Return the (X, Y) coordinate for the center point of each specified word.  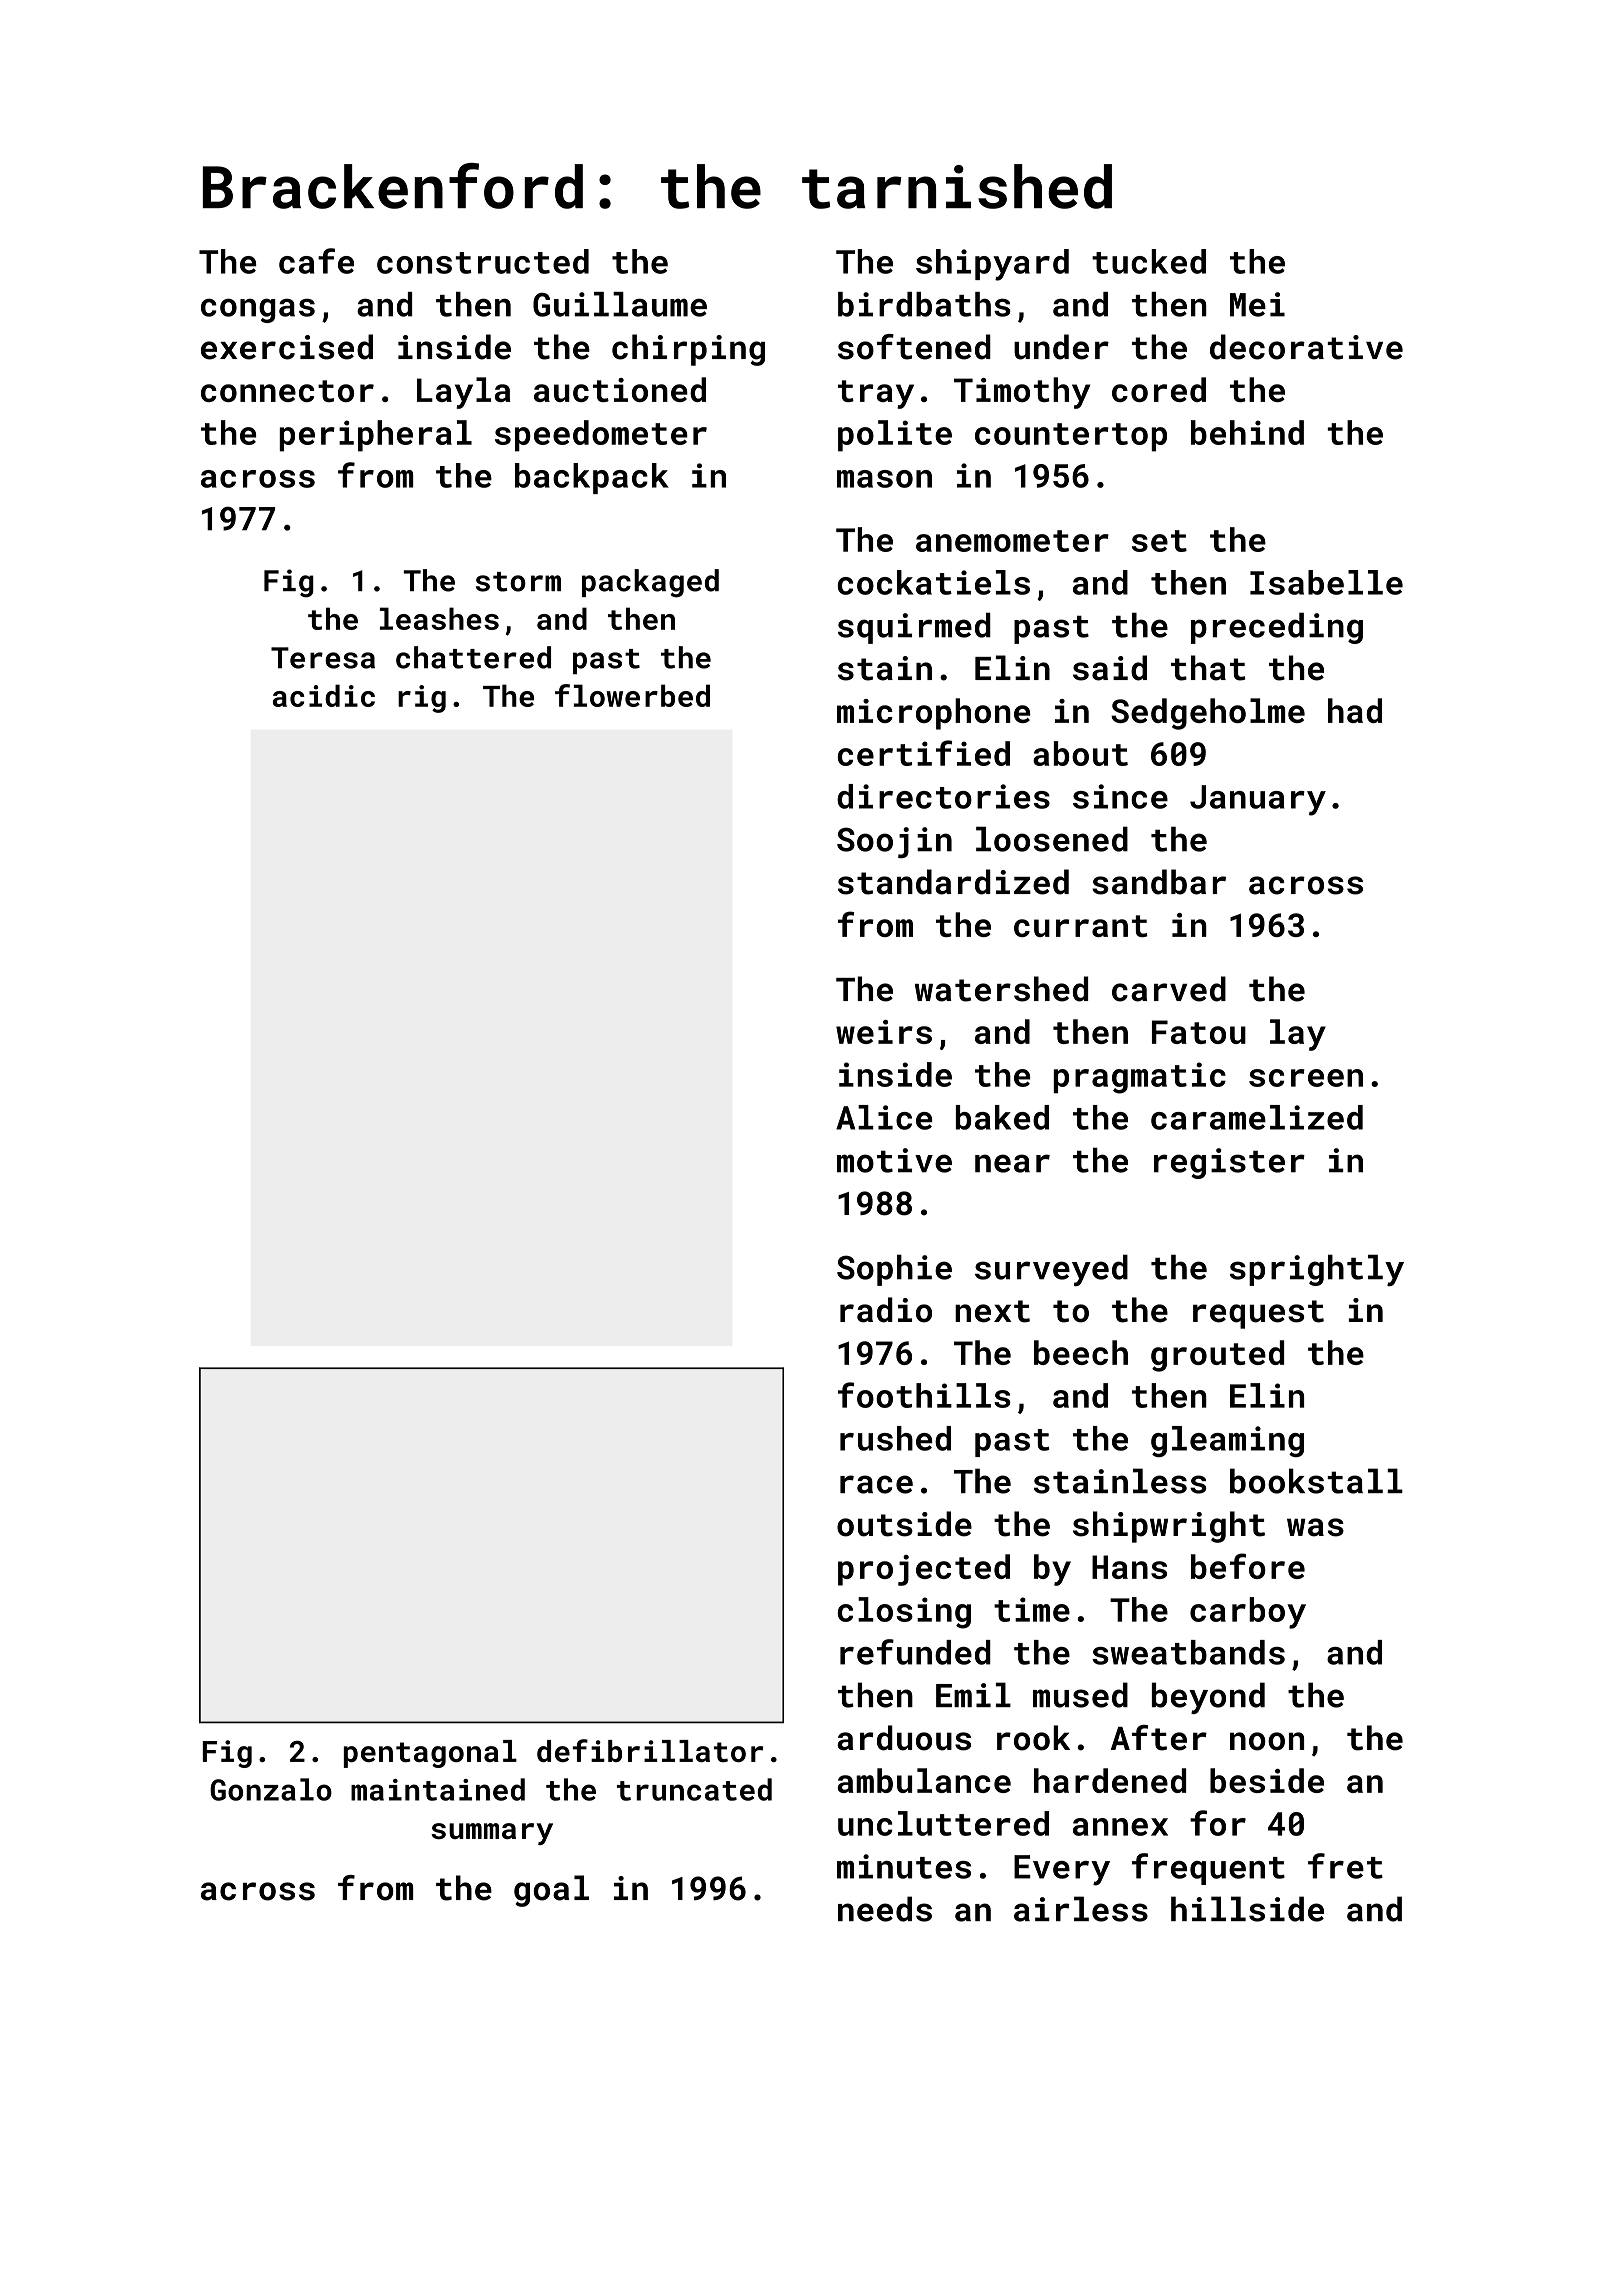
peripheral (375, 436)
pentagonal (430, 1754)
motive (894, 1160)
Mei (1257, 304)
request (1258, 1314)
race (876, 1484)
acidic (324, 695)
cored (1159, 389)
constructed (483, 261)
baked (1002, 1117)
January (1258, 800)
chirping (688, 350)
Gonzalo (271, 1789)
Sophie (894, 1270)
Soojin (894, 842)
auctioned (620, 389)
